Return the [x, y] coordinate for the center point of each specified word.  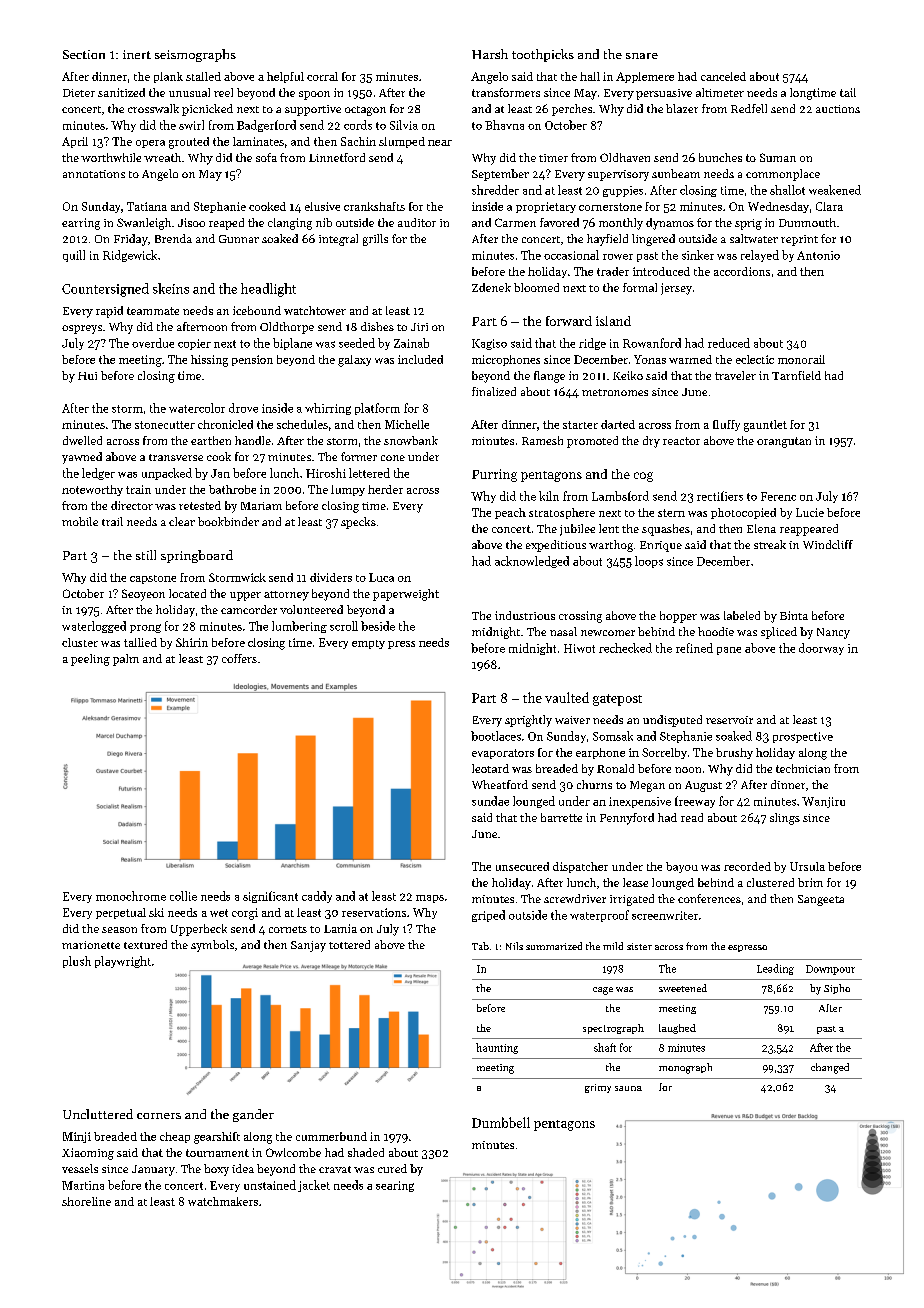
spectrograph [613, 1029]
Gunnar [239, 239]
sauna [628, 1088]
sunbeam [676, 173]
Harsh [490, 54]
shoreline [86, 1201]
